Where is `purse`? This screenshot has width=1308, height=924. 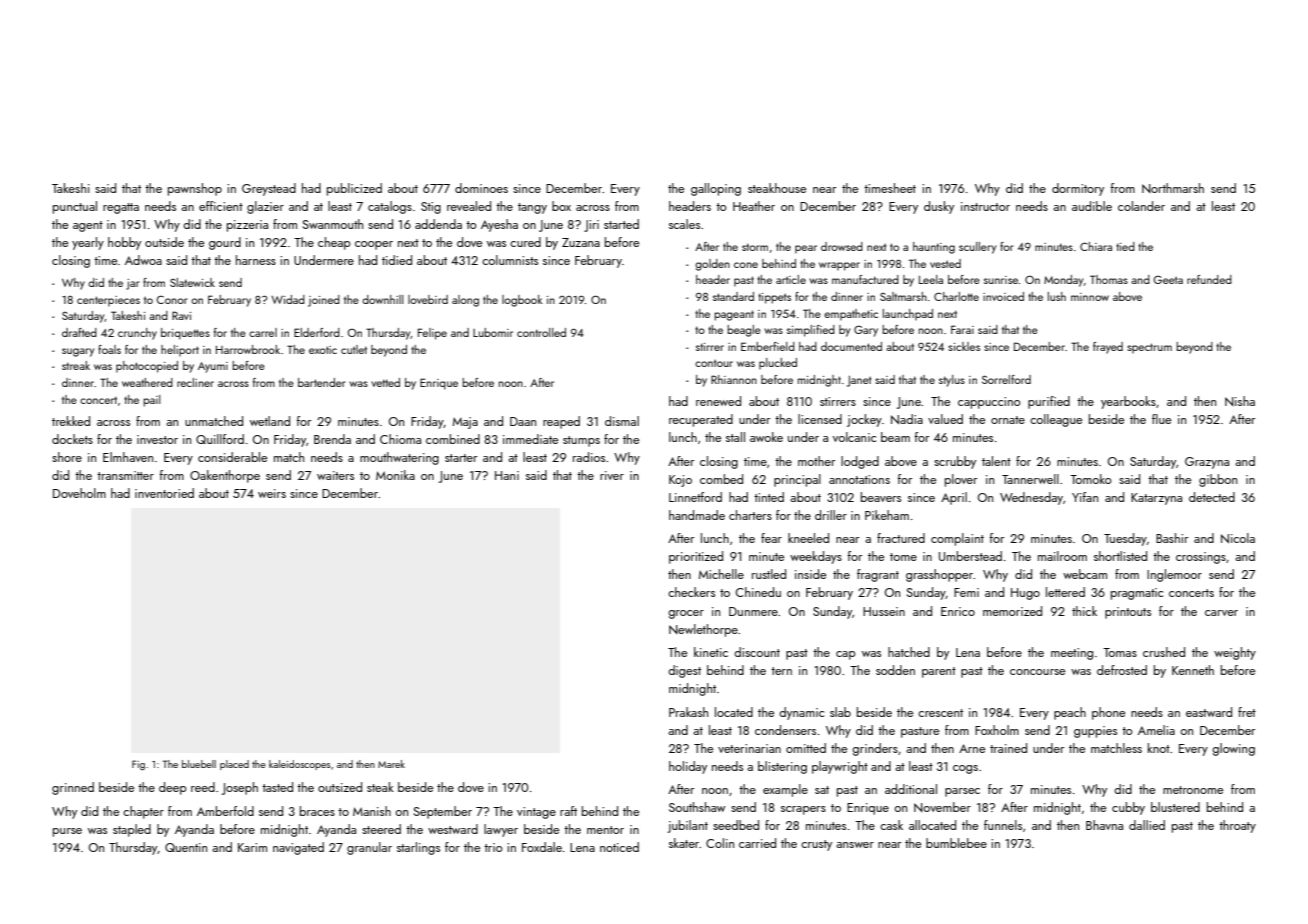
purse is located at coordinates (67, 832).
